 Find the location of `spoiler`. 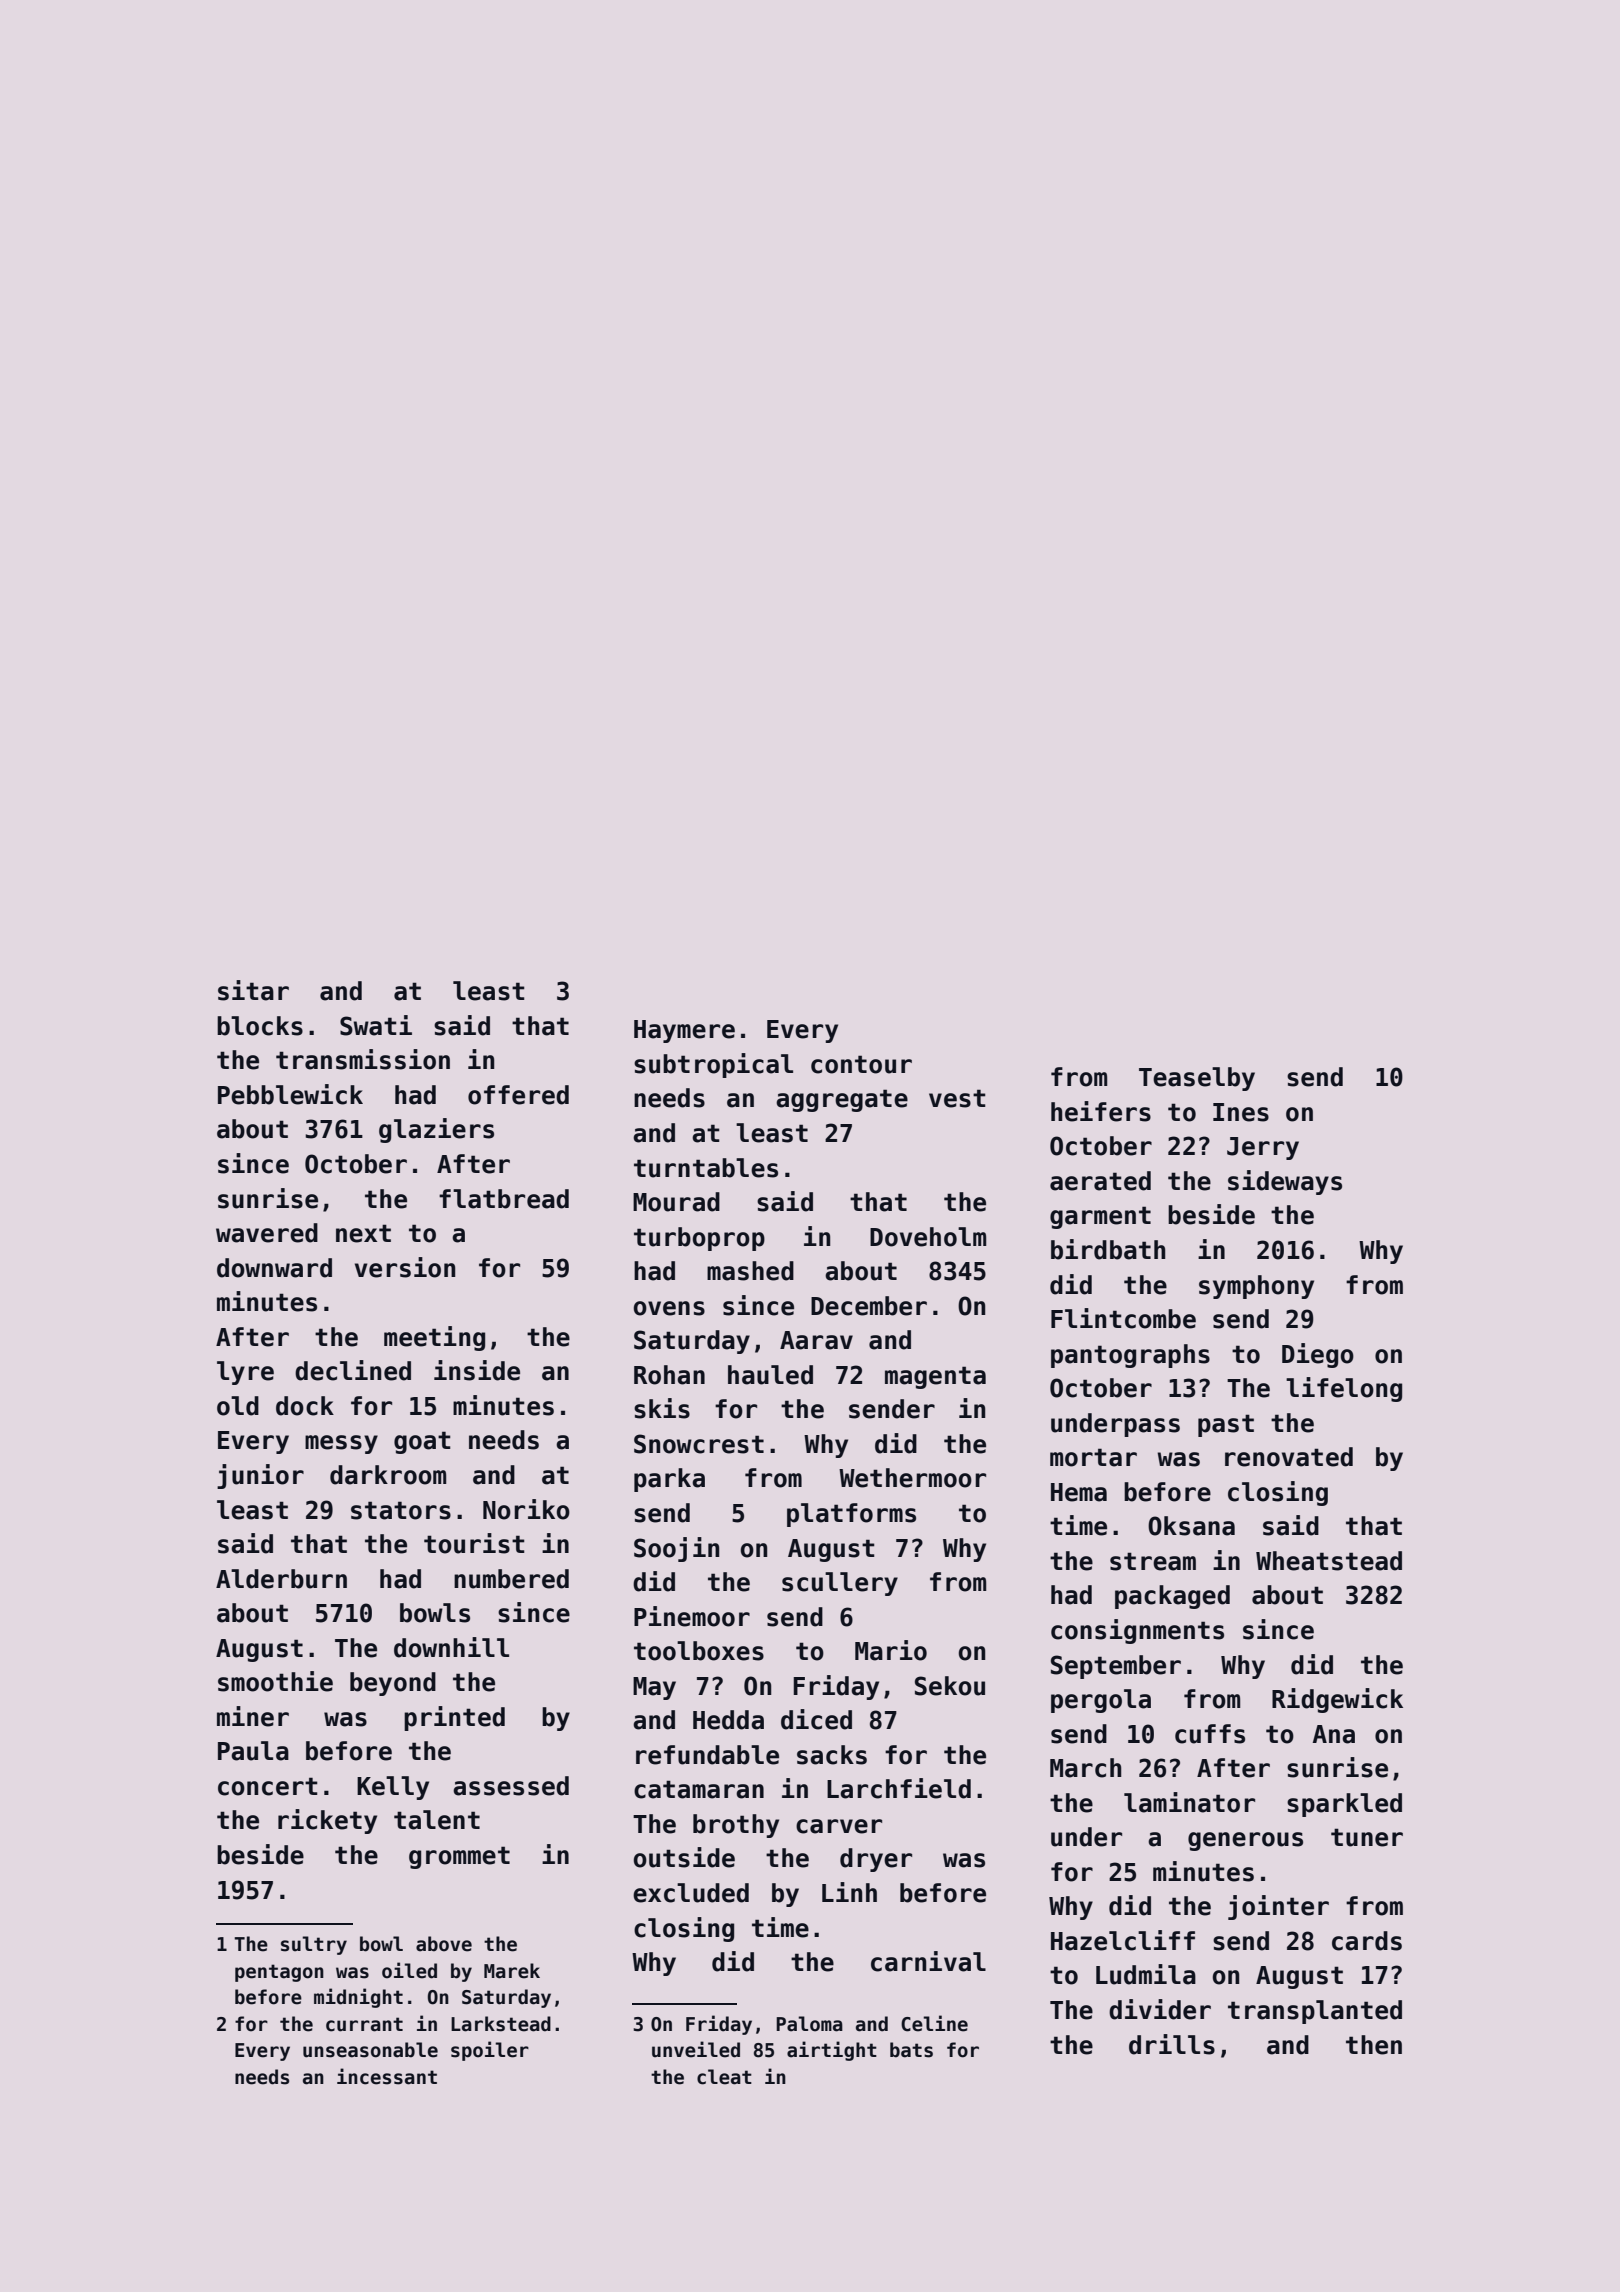

spoiler is located at coordinates (490, 2051).
